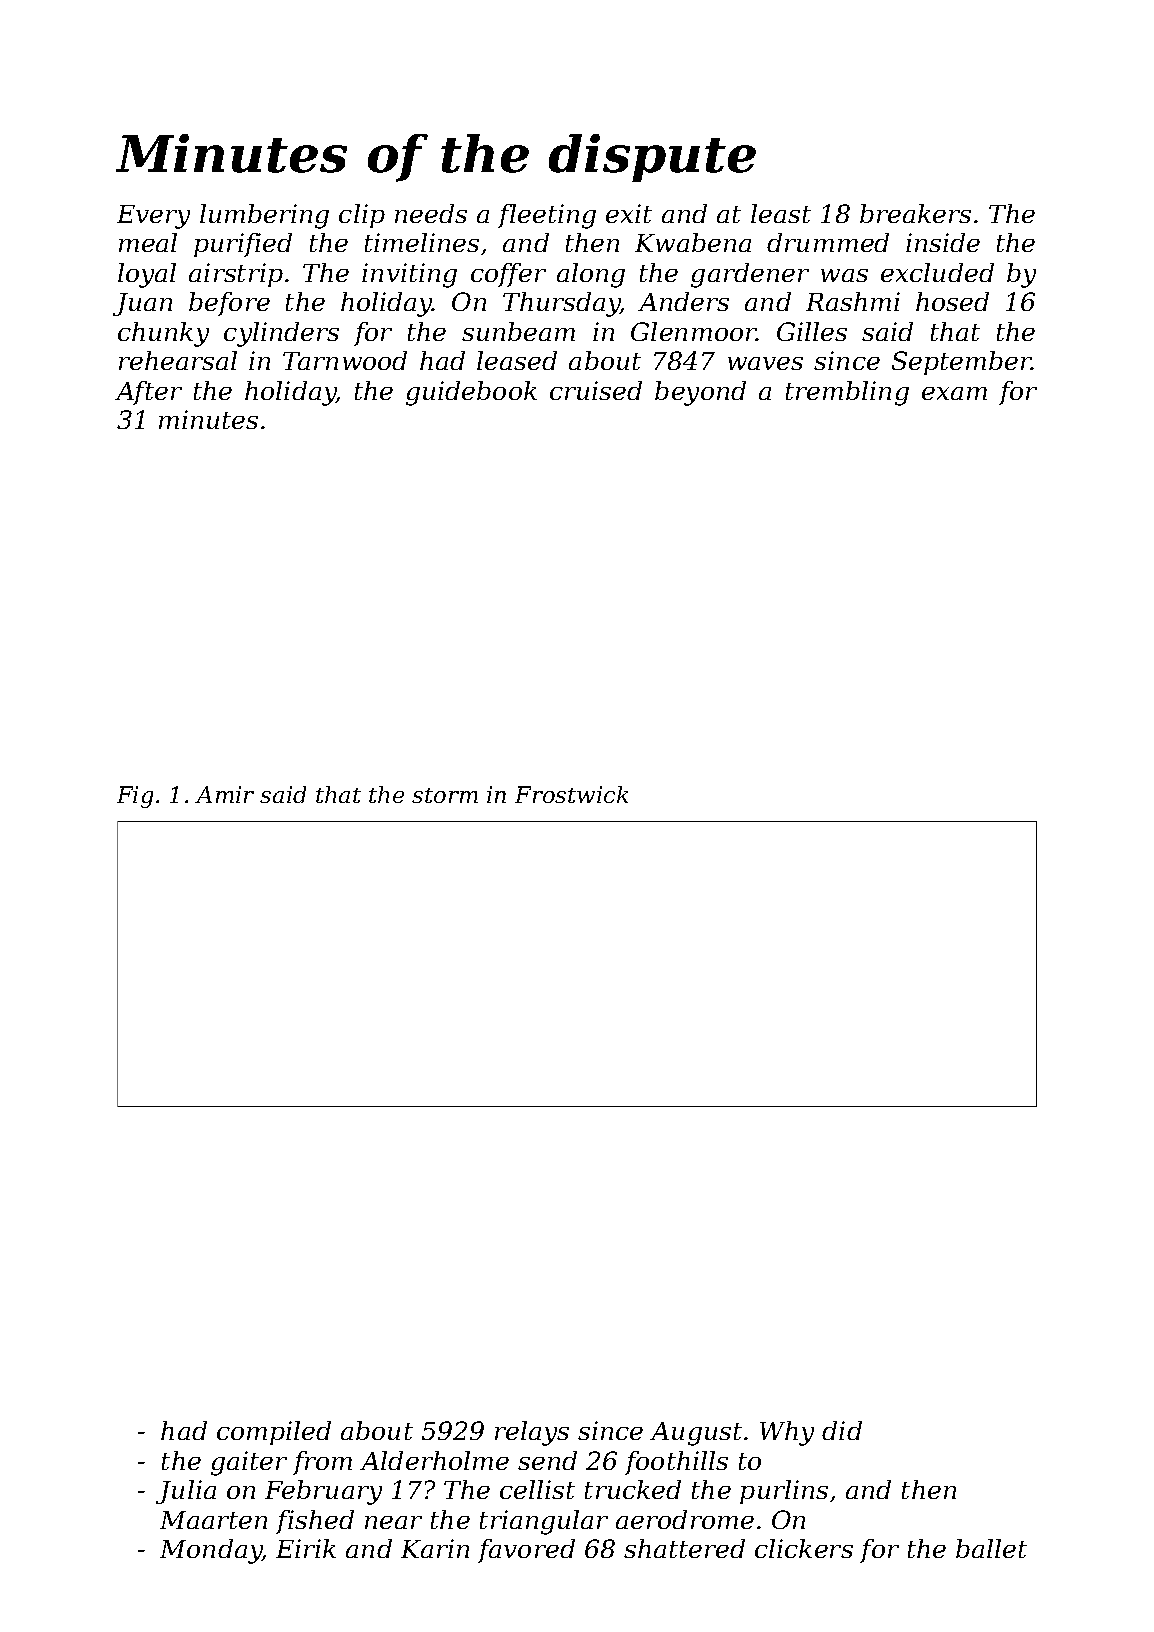 The image size is (1154, 1632). Describe the element at coordinates (915, 213) in the screenshot. I see `breakers` at that location.
